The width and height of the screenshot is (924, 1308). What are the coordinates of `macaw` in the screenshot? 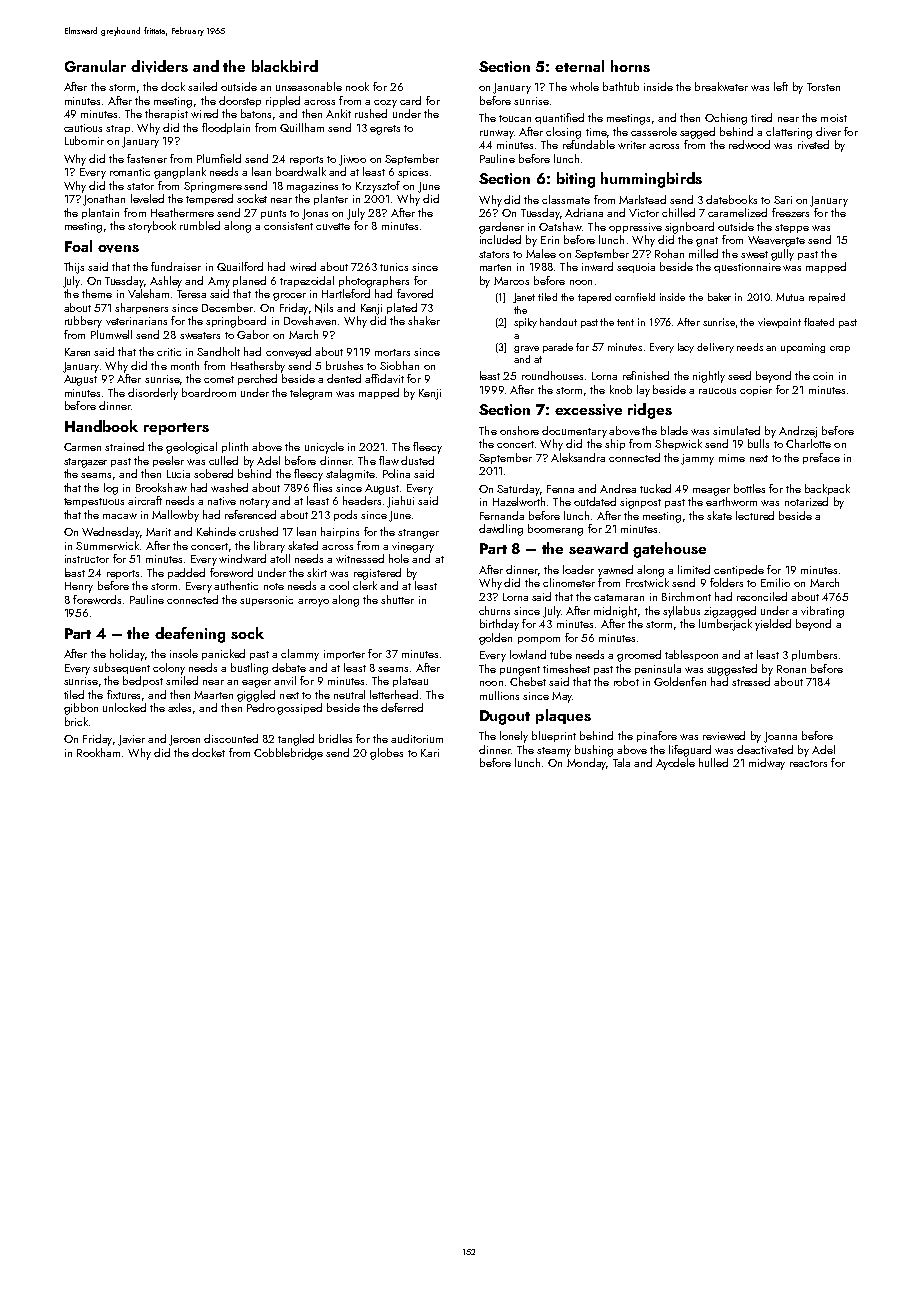 It's located at (120, 516).
